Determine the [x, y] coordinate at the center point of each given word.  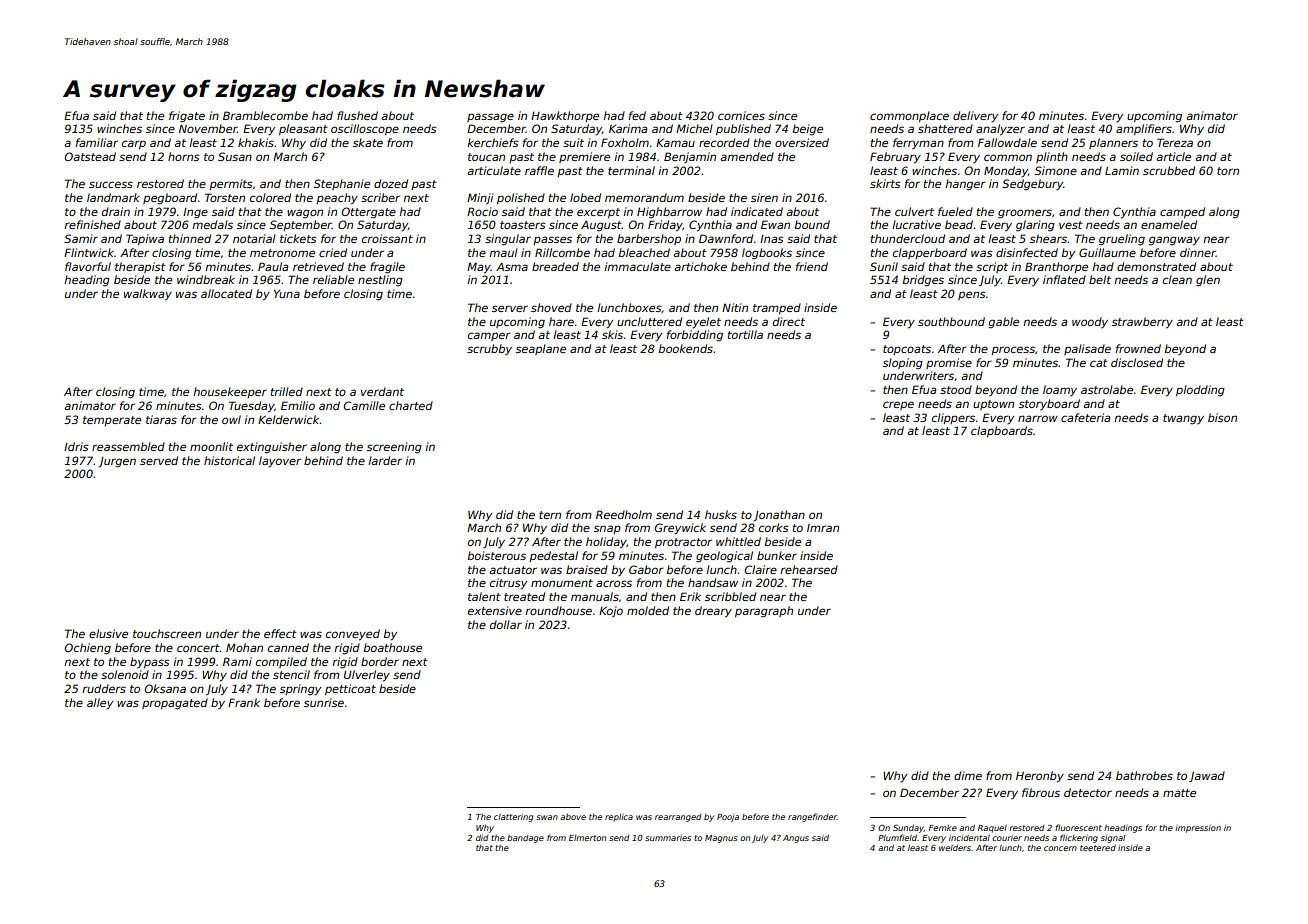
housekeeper [230, 392]
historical [229, 460]
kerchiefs [493, 142]
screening [394, 448]
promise [949, 363]
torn [1228, 171]
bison [1222, 417]
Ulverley [367, 676]
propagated [175, 704]
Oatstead [90, 156]
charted [411, 405]
